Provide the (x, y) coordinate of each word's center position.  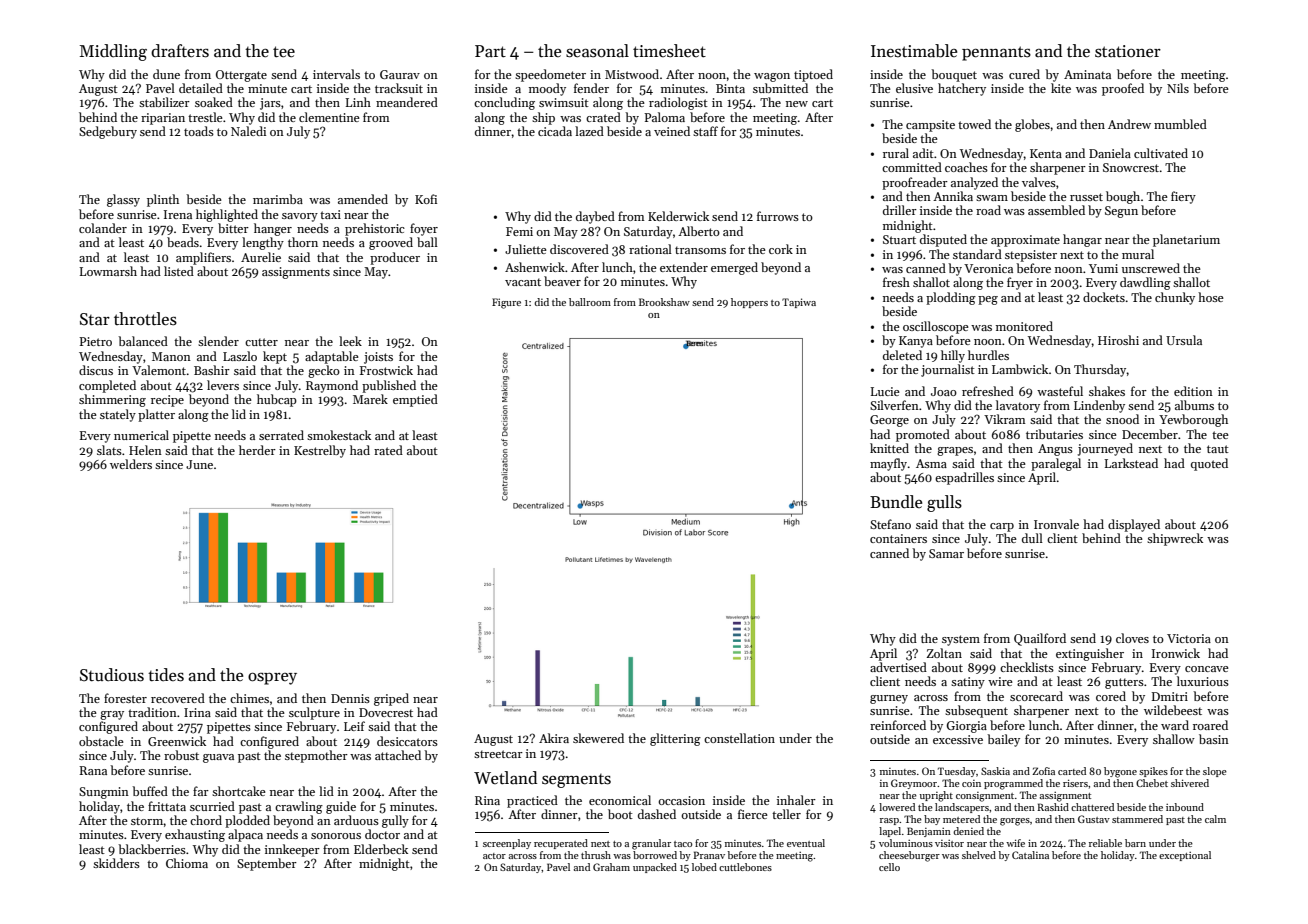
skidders (116, 863)
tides (166, 675)
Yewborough (1193, 420)
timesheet (669, 51)
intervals (336, 74)
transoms (700, 250)
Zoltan (944, 653)
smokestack (339, 435)
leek (350, 341)
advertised (898, 667)
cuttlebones (745, 867)
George (889, 421)
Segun (1121, 212)
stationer (1128, 51)
